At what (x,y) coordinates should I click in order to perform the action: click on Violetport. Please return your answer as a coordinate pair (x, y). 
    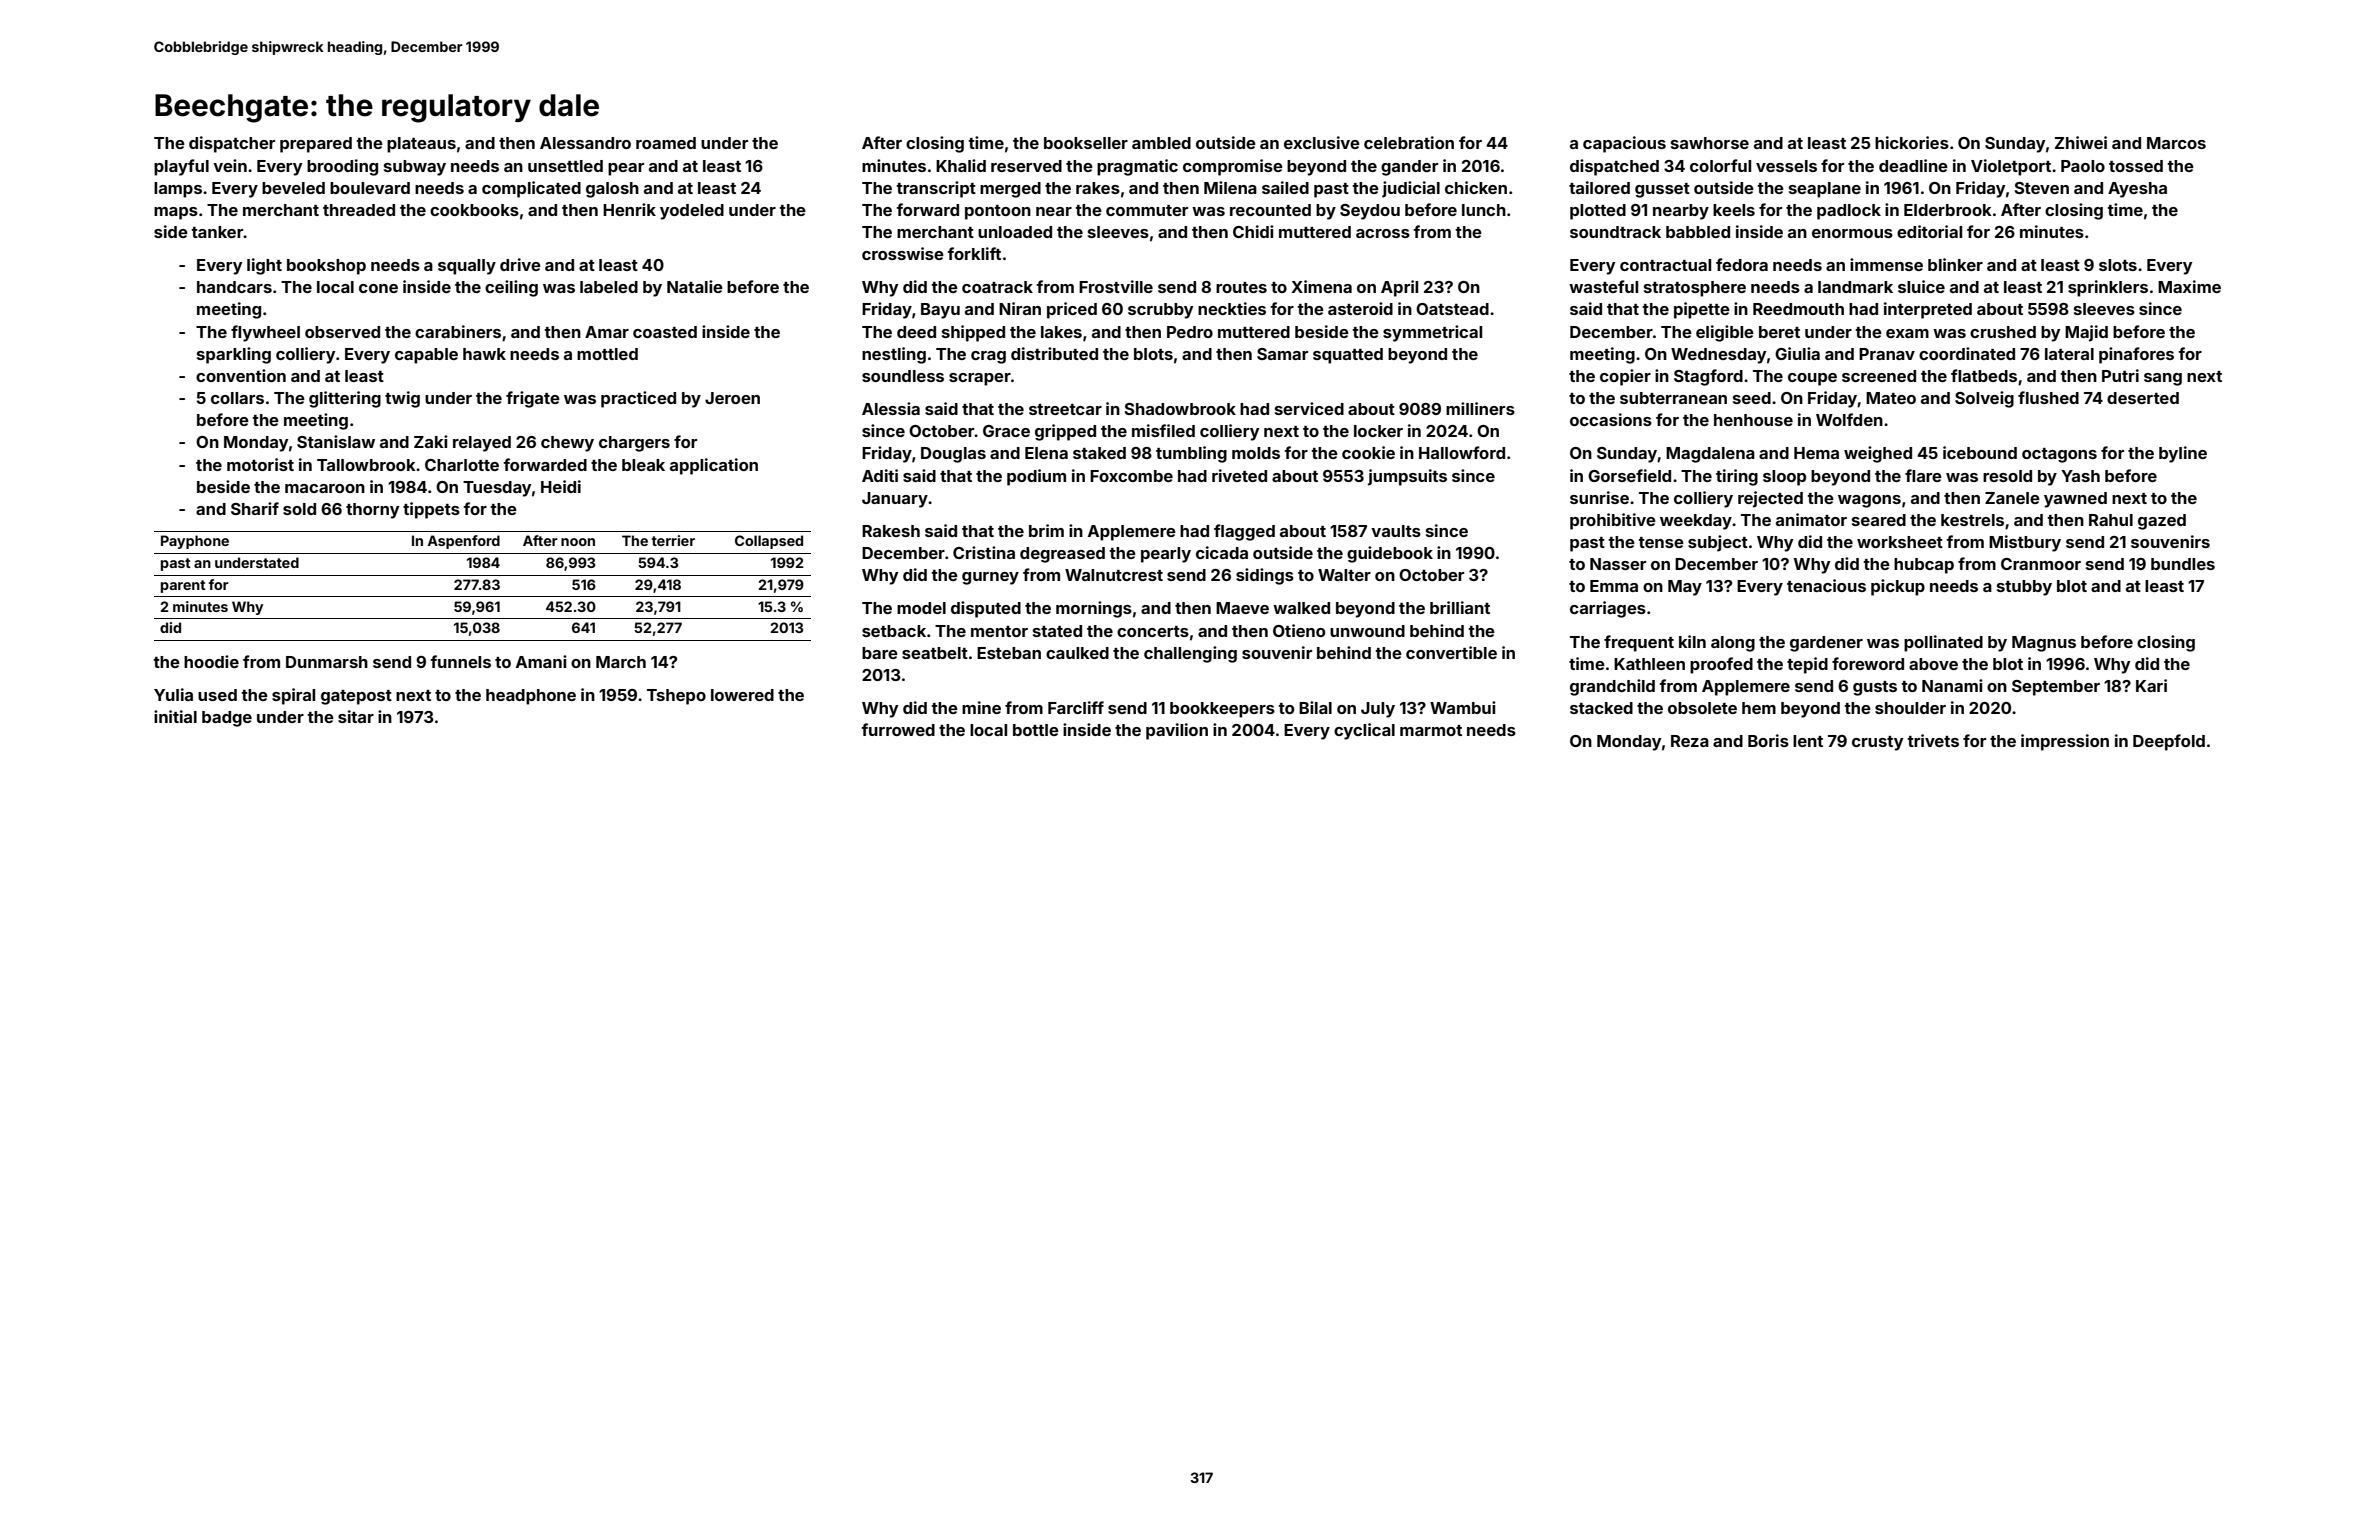
    Looking at the image, I should click on (2011, 167).
